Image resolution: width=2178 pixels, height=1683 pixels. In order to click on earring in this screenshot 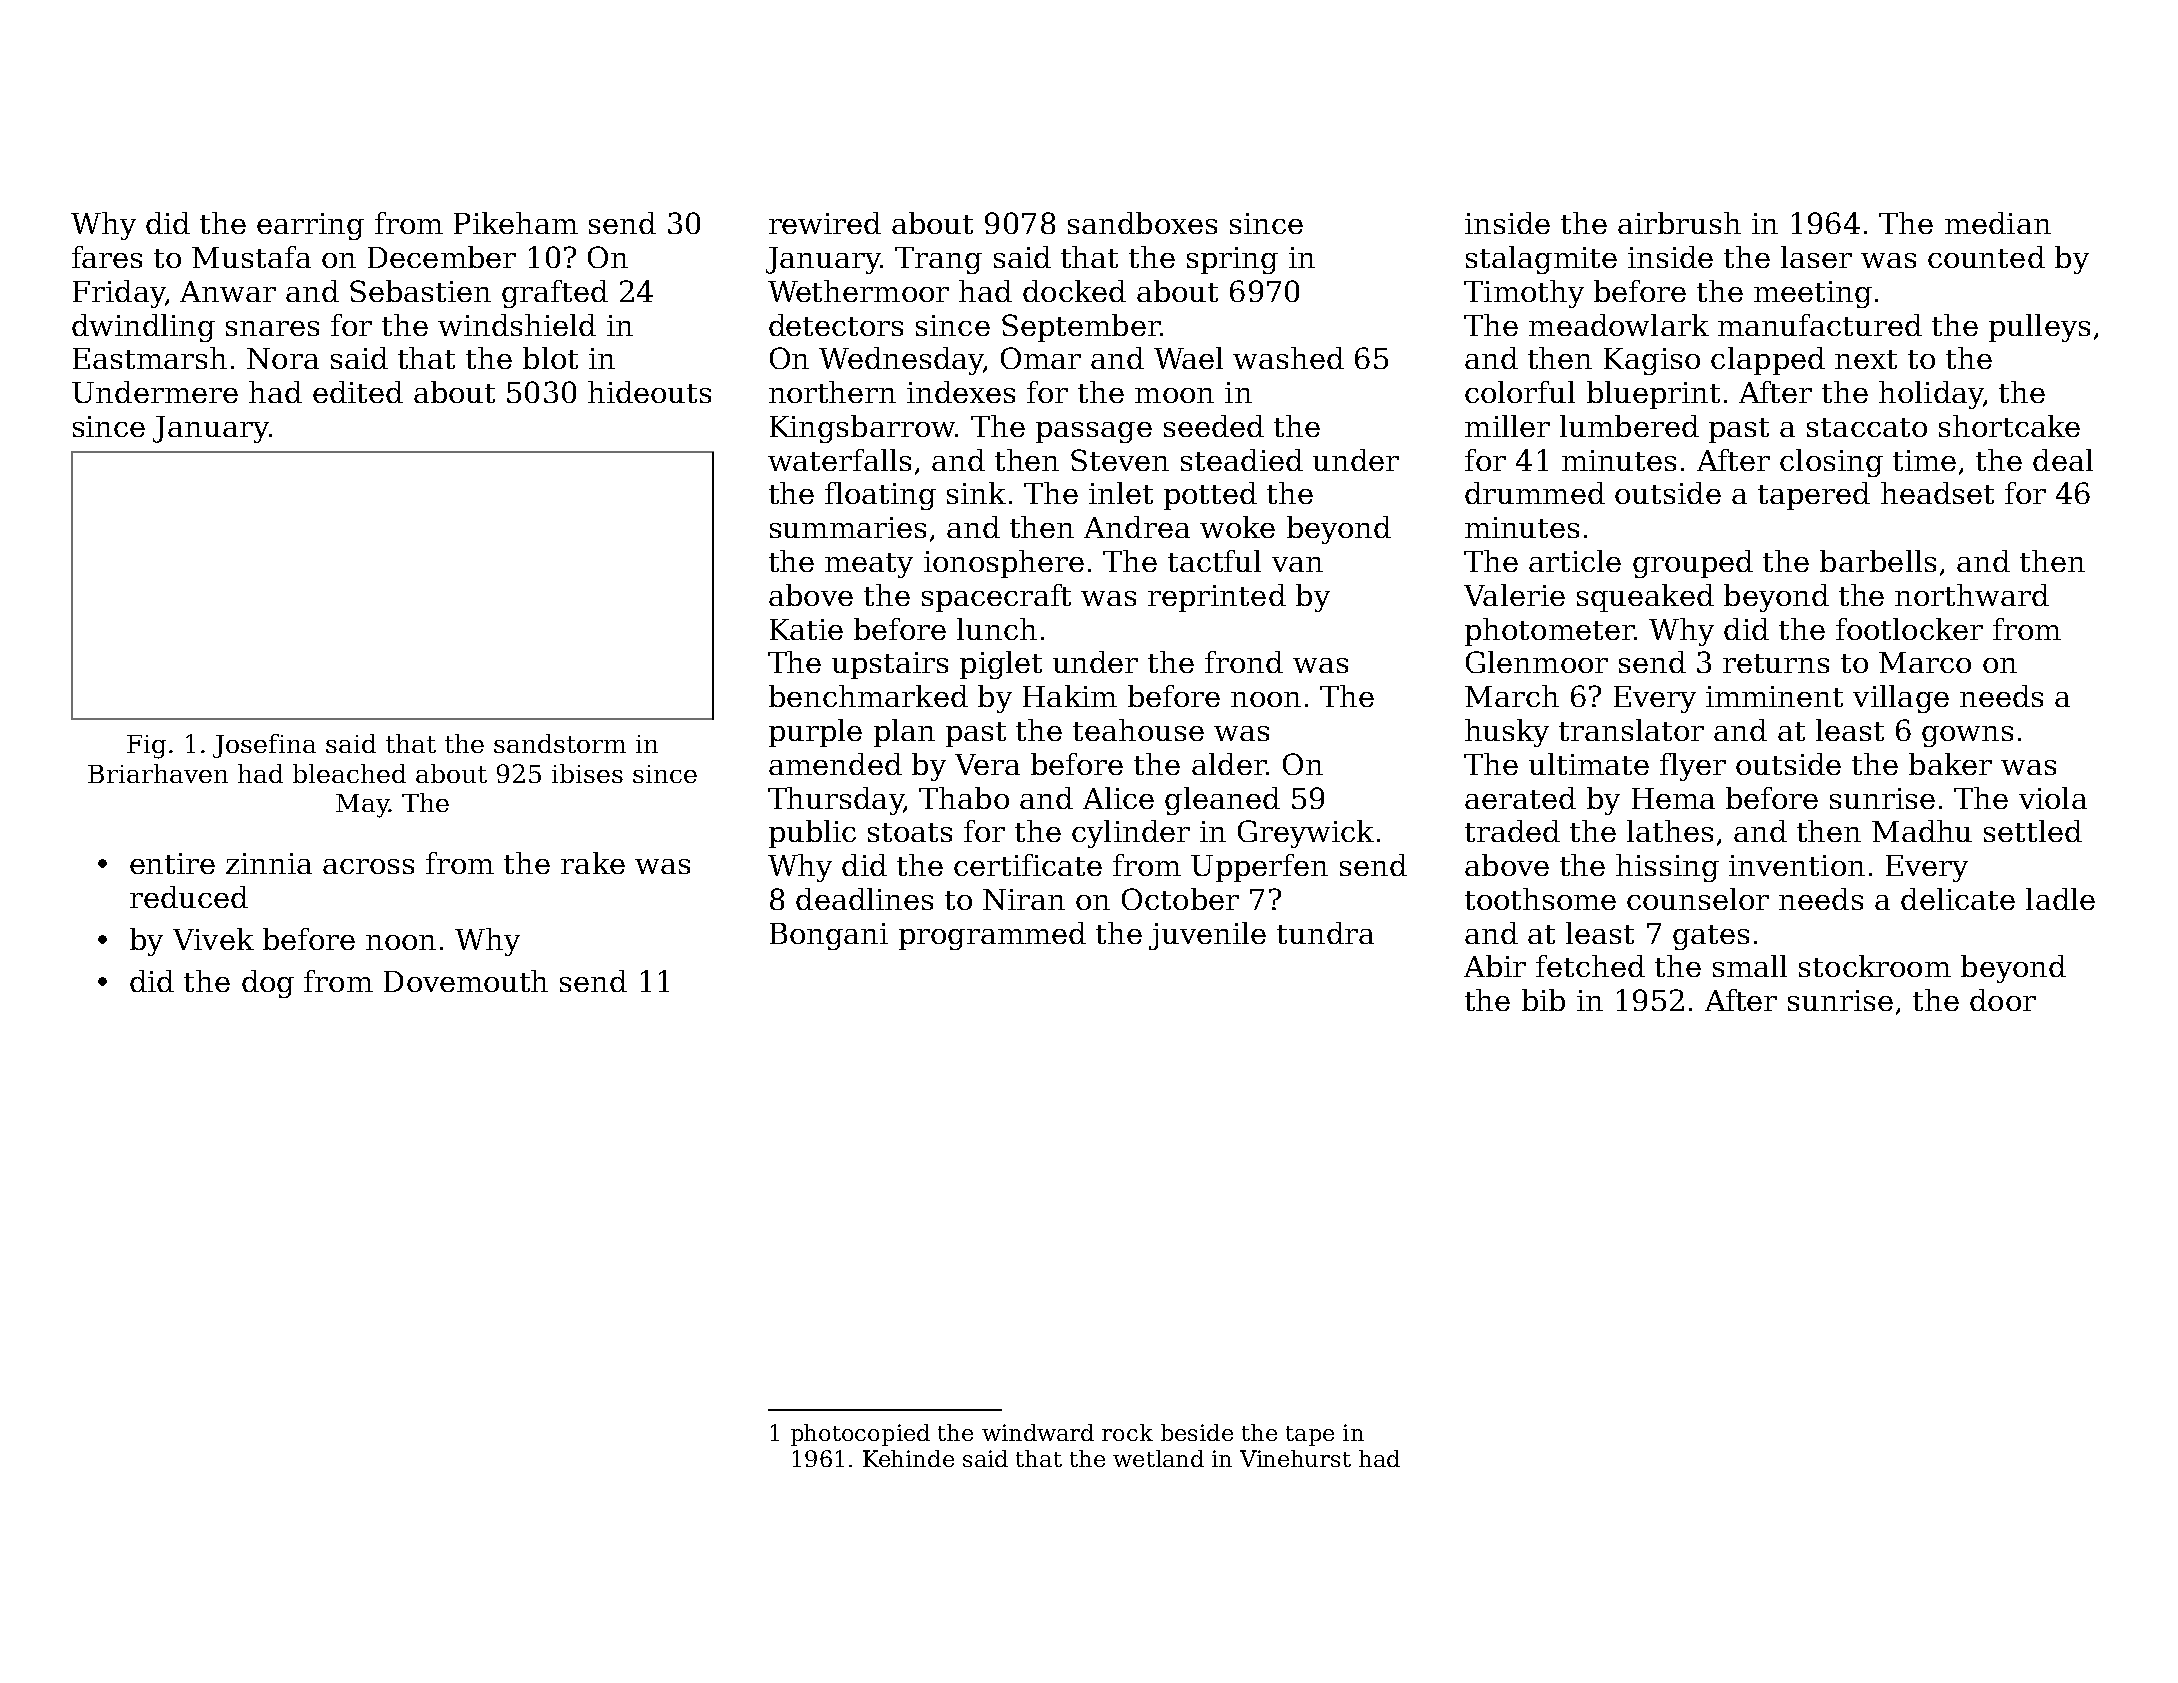, I will do `click(310, 226)`.
